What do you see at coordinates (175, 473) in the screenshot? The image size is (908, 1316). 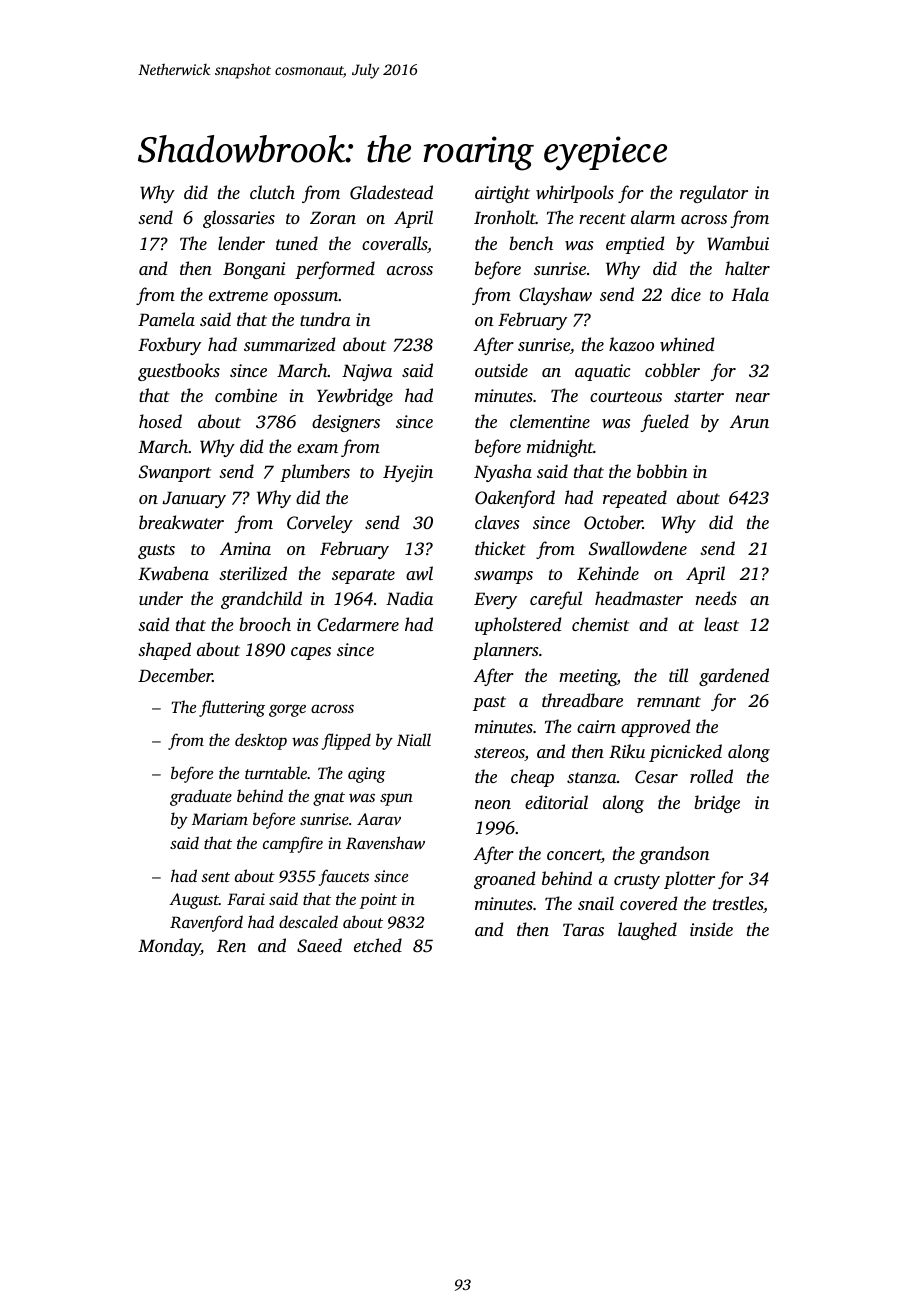 I see `Swanport` at bounding box center [175, 473].
